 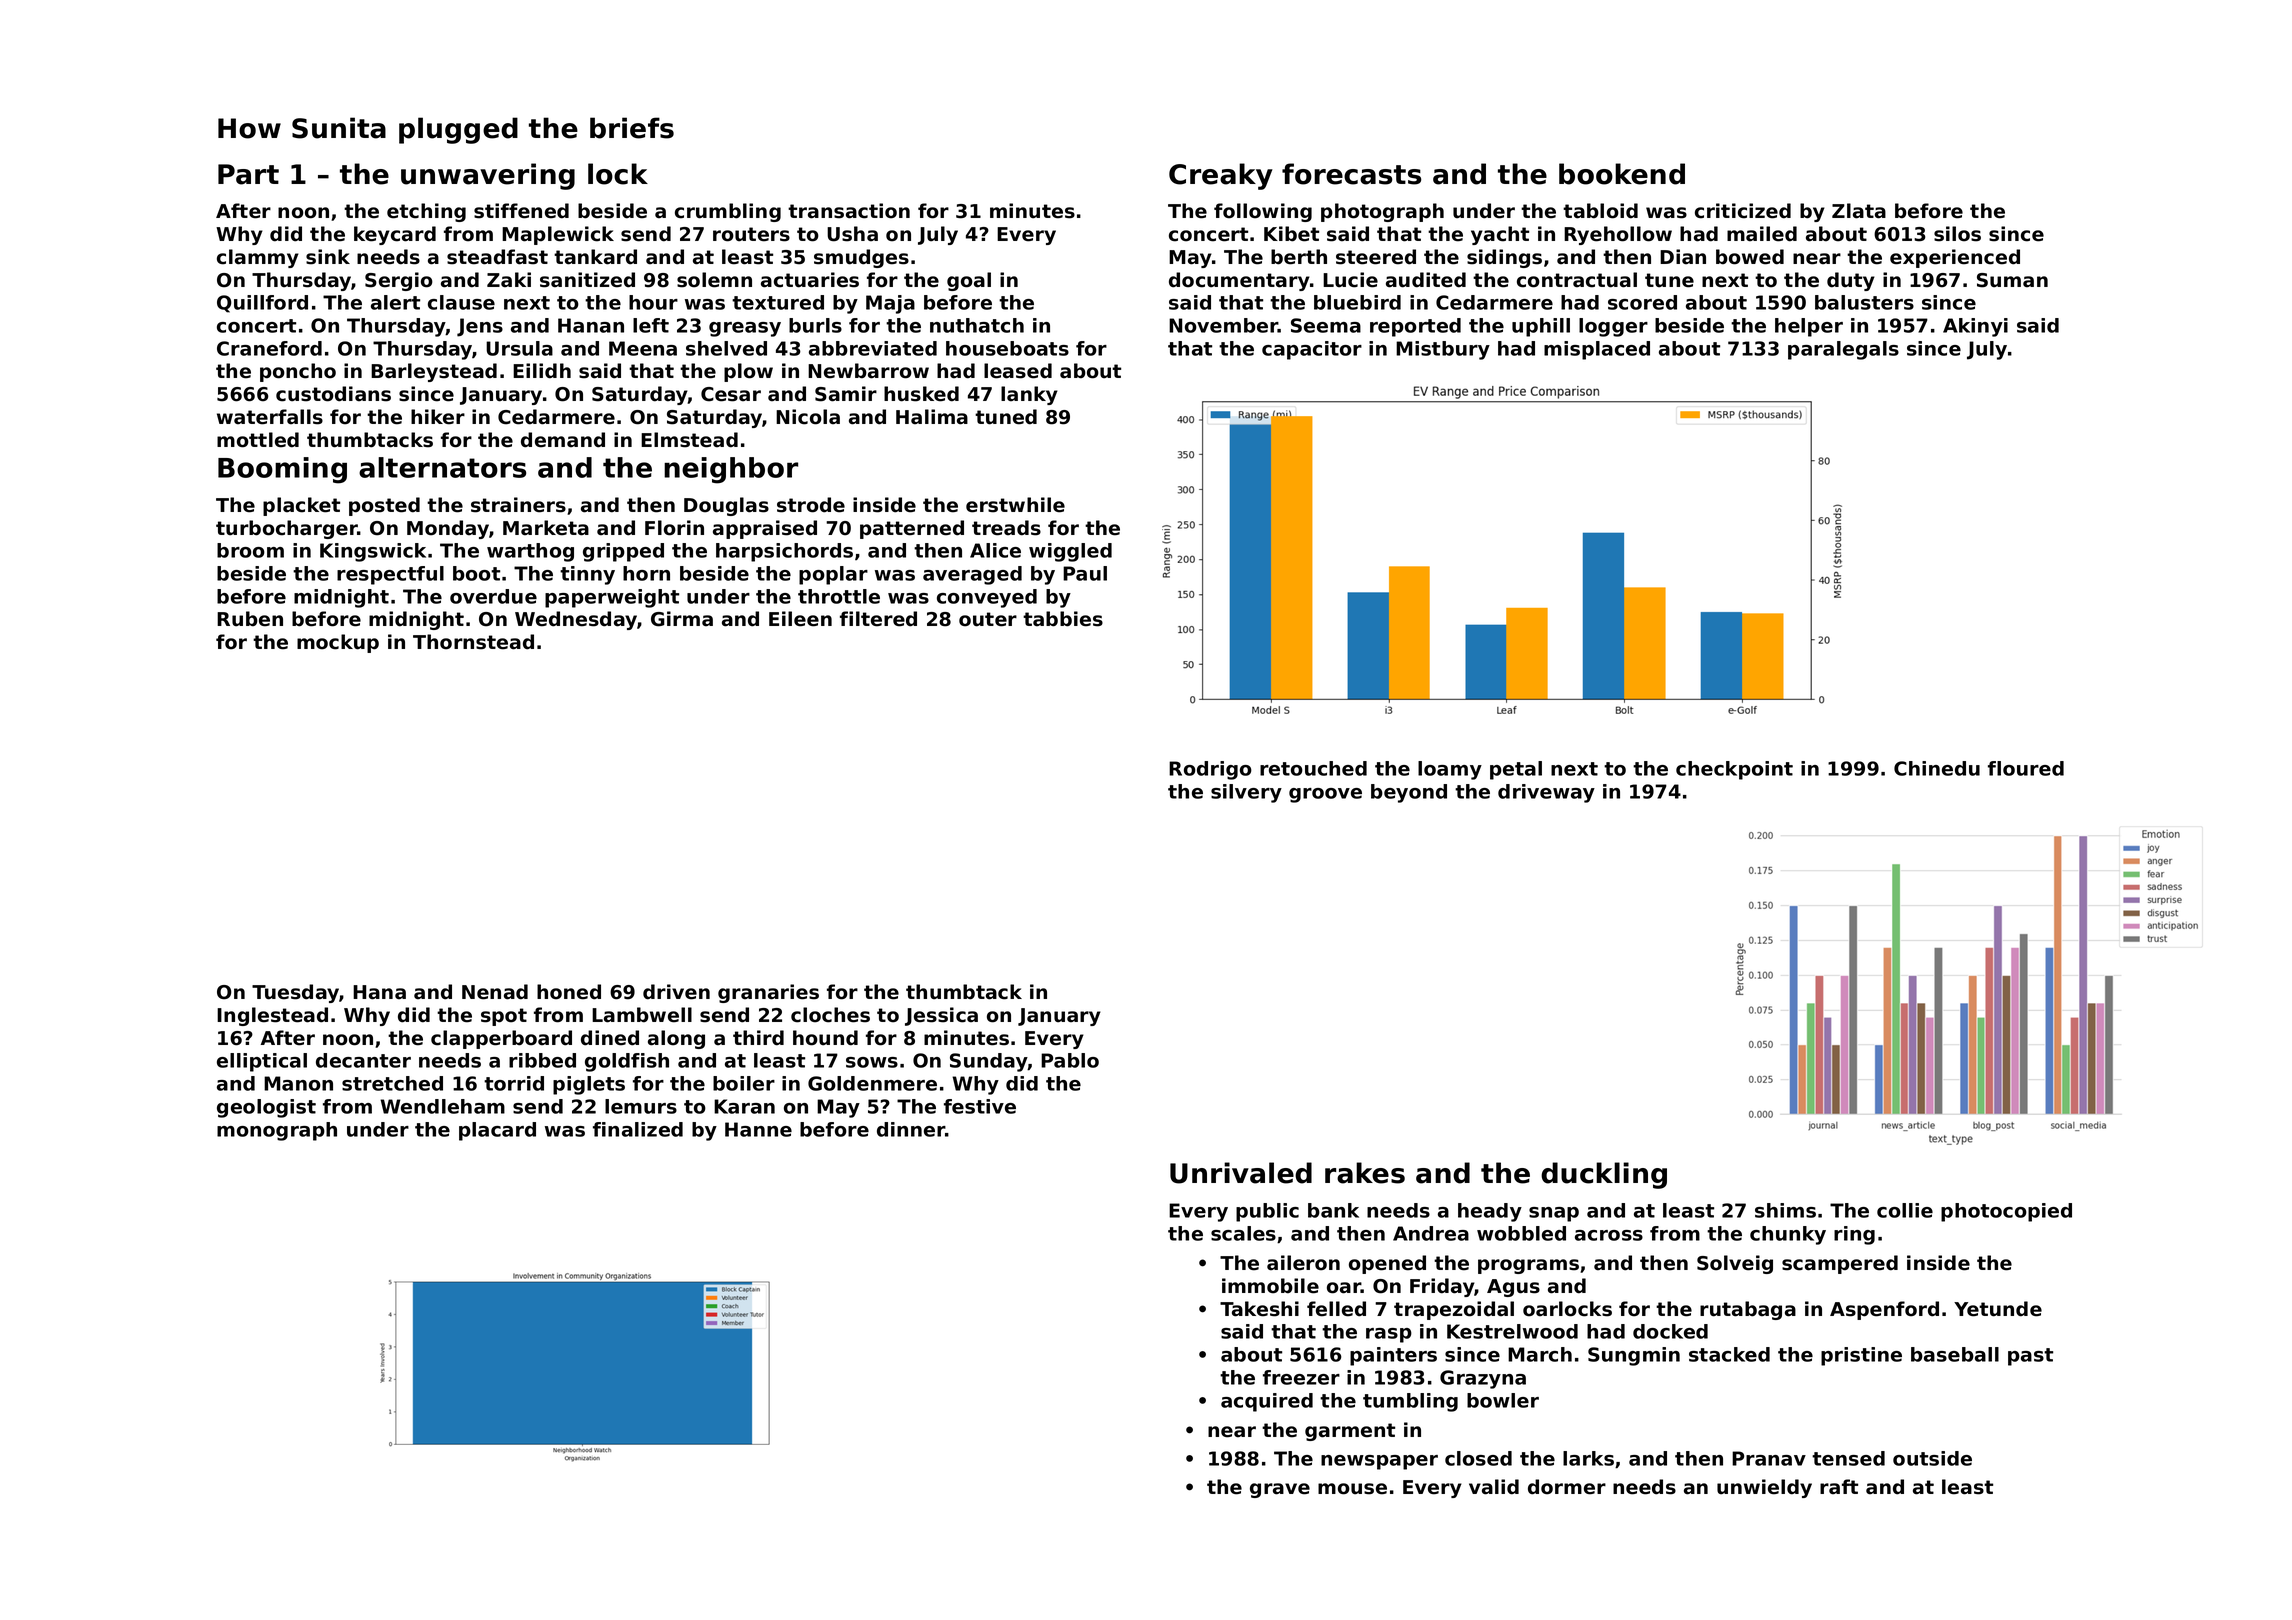 What do you see at coordinates (768, 993) in the screenshot?
I see `granaries` at bounding box center [768, 993].
